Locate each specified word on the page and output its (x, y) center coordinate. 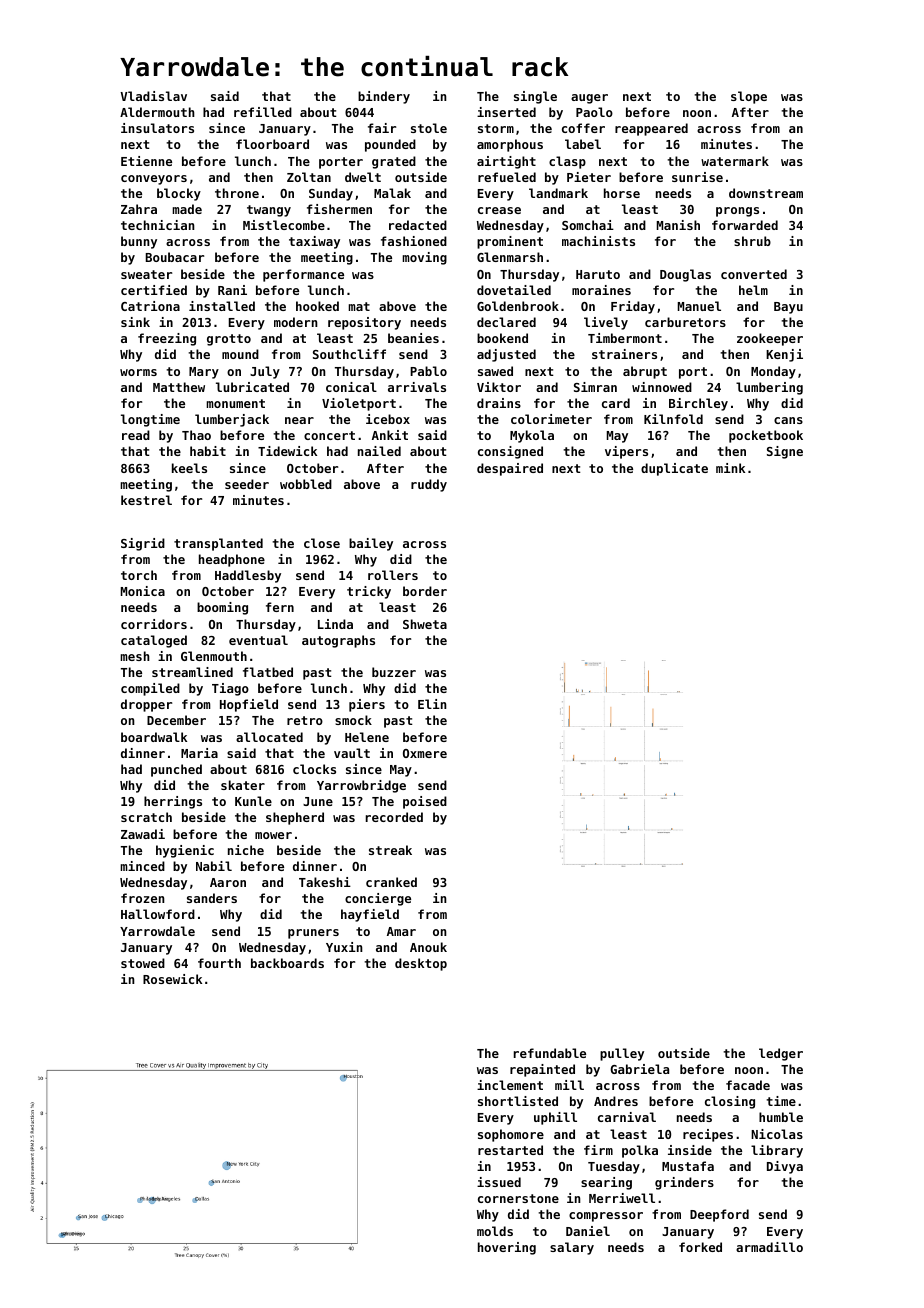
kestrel (146, 500)
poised (425, 802)
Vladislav (153, 96)
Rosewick (172, 979)
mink (730, 468)
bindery (384, 97)
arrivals (417, 387)
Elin (432, 704)
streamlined (192, 672)
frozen (143, 898)
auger (589, 99)
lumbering (769, 388)
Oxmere (425, 753)
